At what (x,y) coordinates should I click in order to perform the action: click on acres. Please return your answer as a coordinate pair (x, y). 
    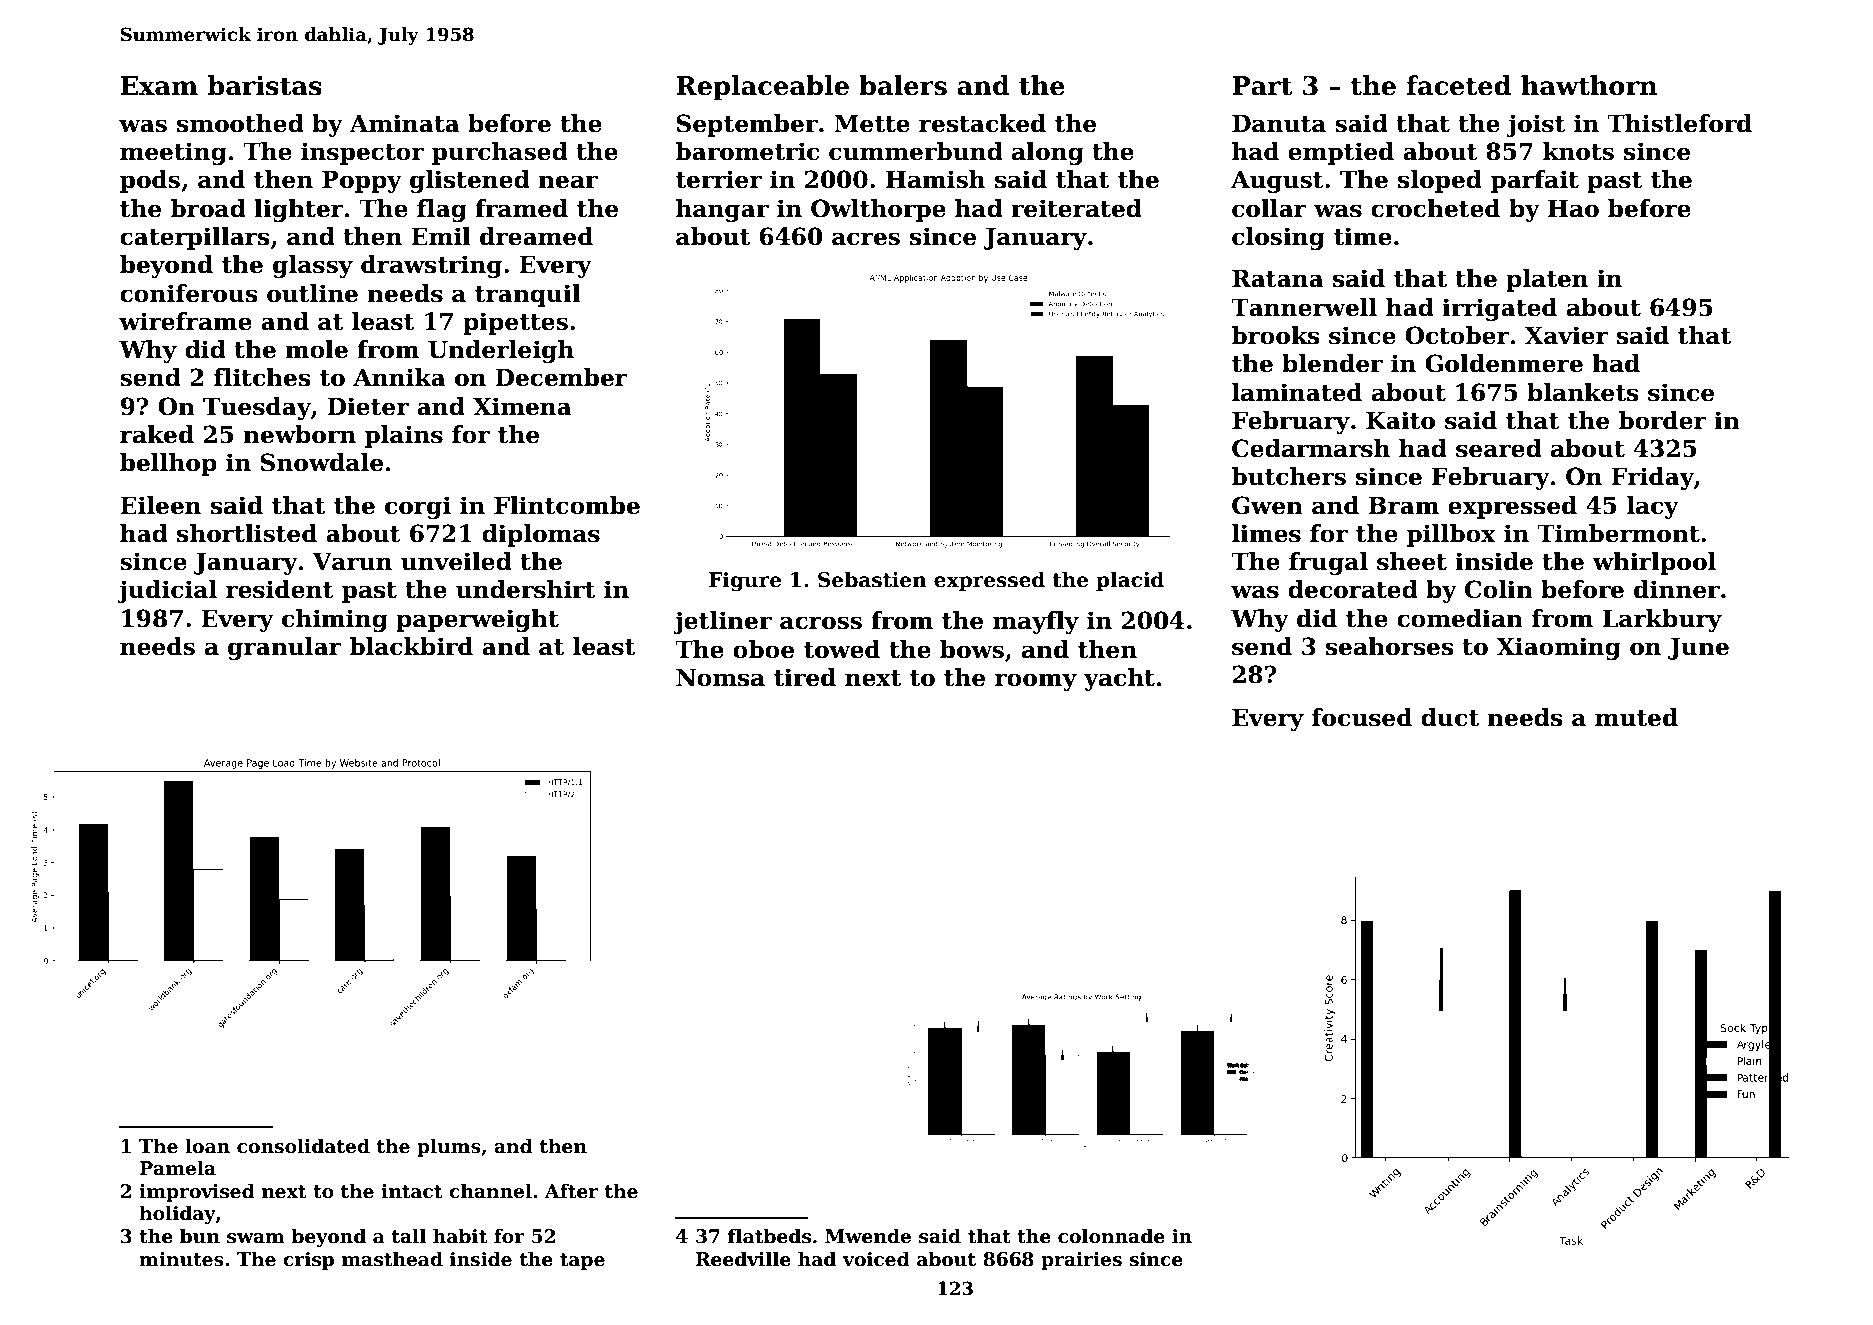
    Looking at the image, I should click on (866, 239).
